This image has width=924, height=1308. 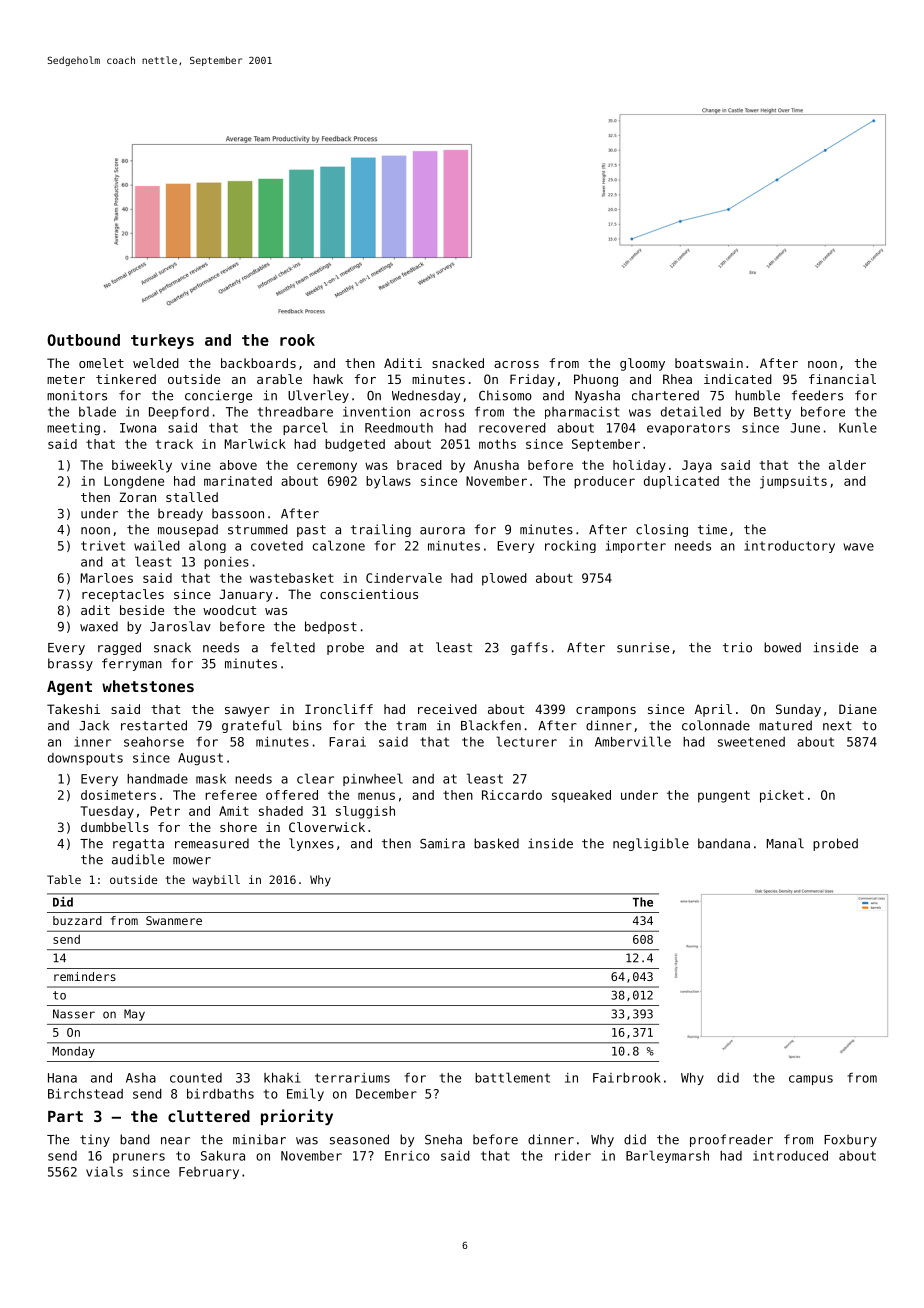 What do you see at coordinates (505, 395) in the image?
I see `Chisomo` at bounding box center [505, 395].
